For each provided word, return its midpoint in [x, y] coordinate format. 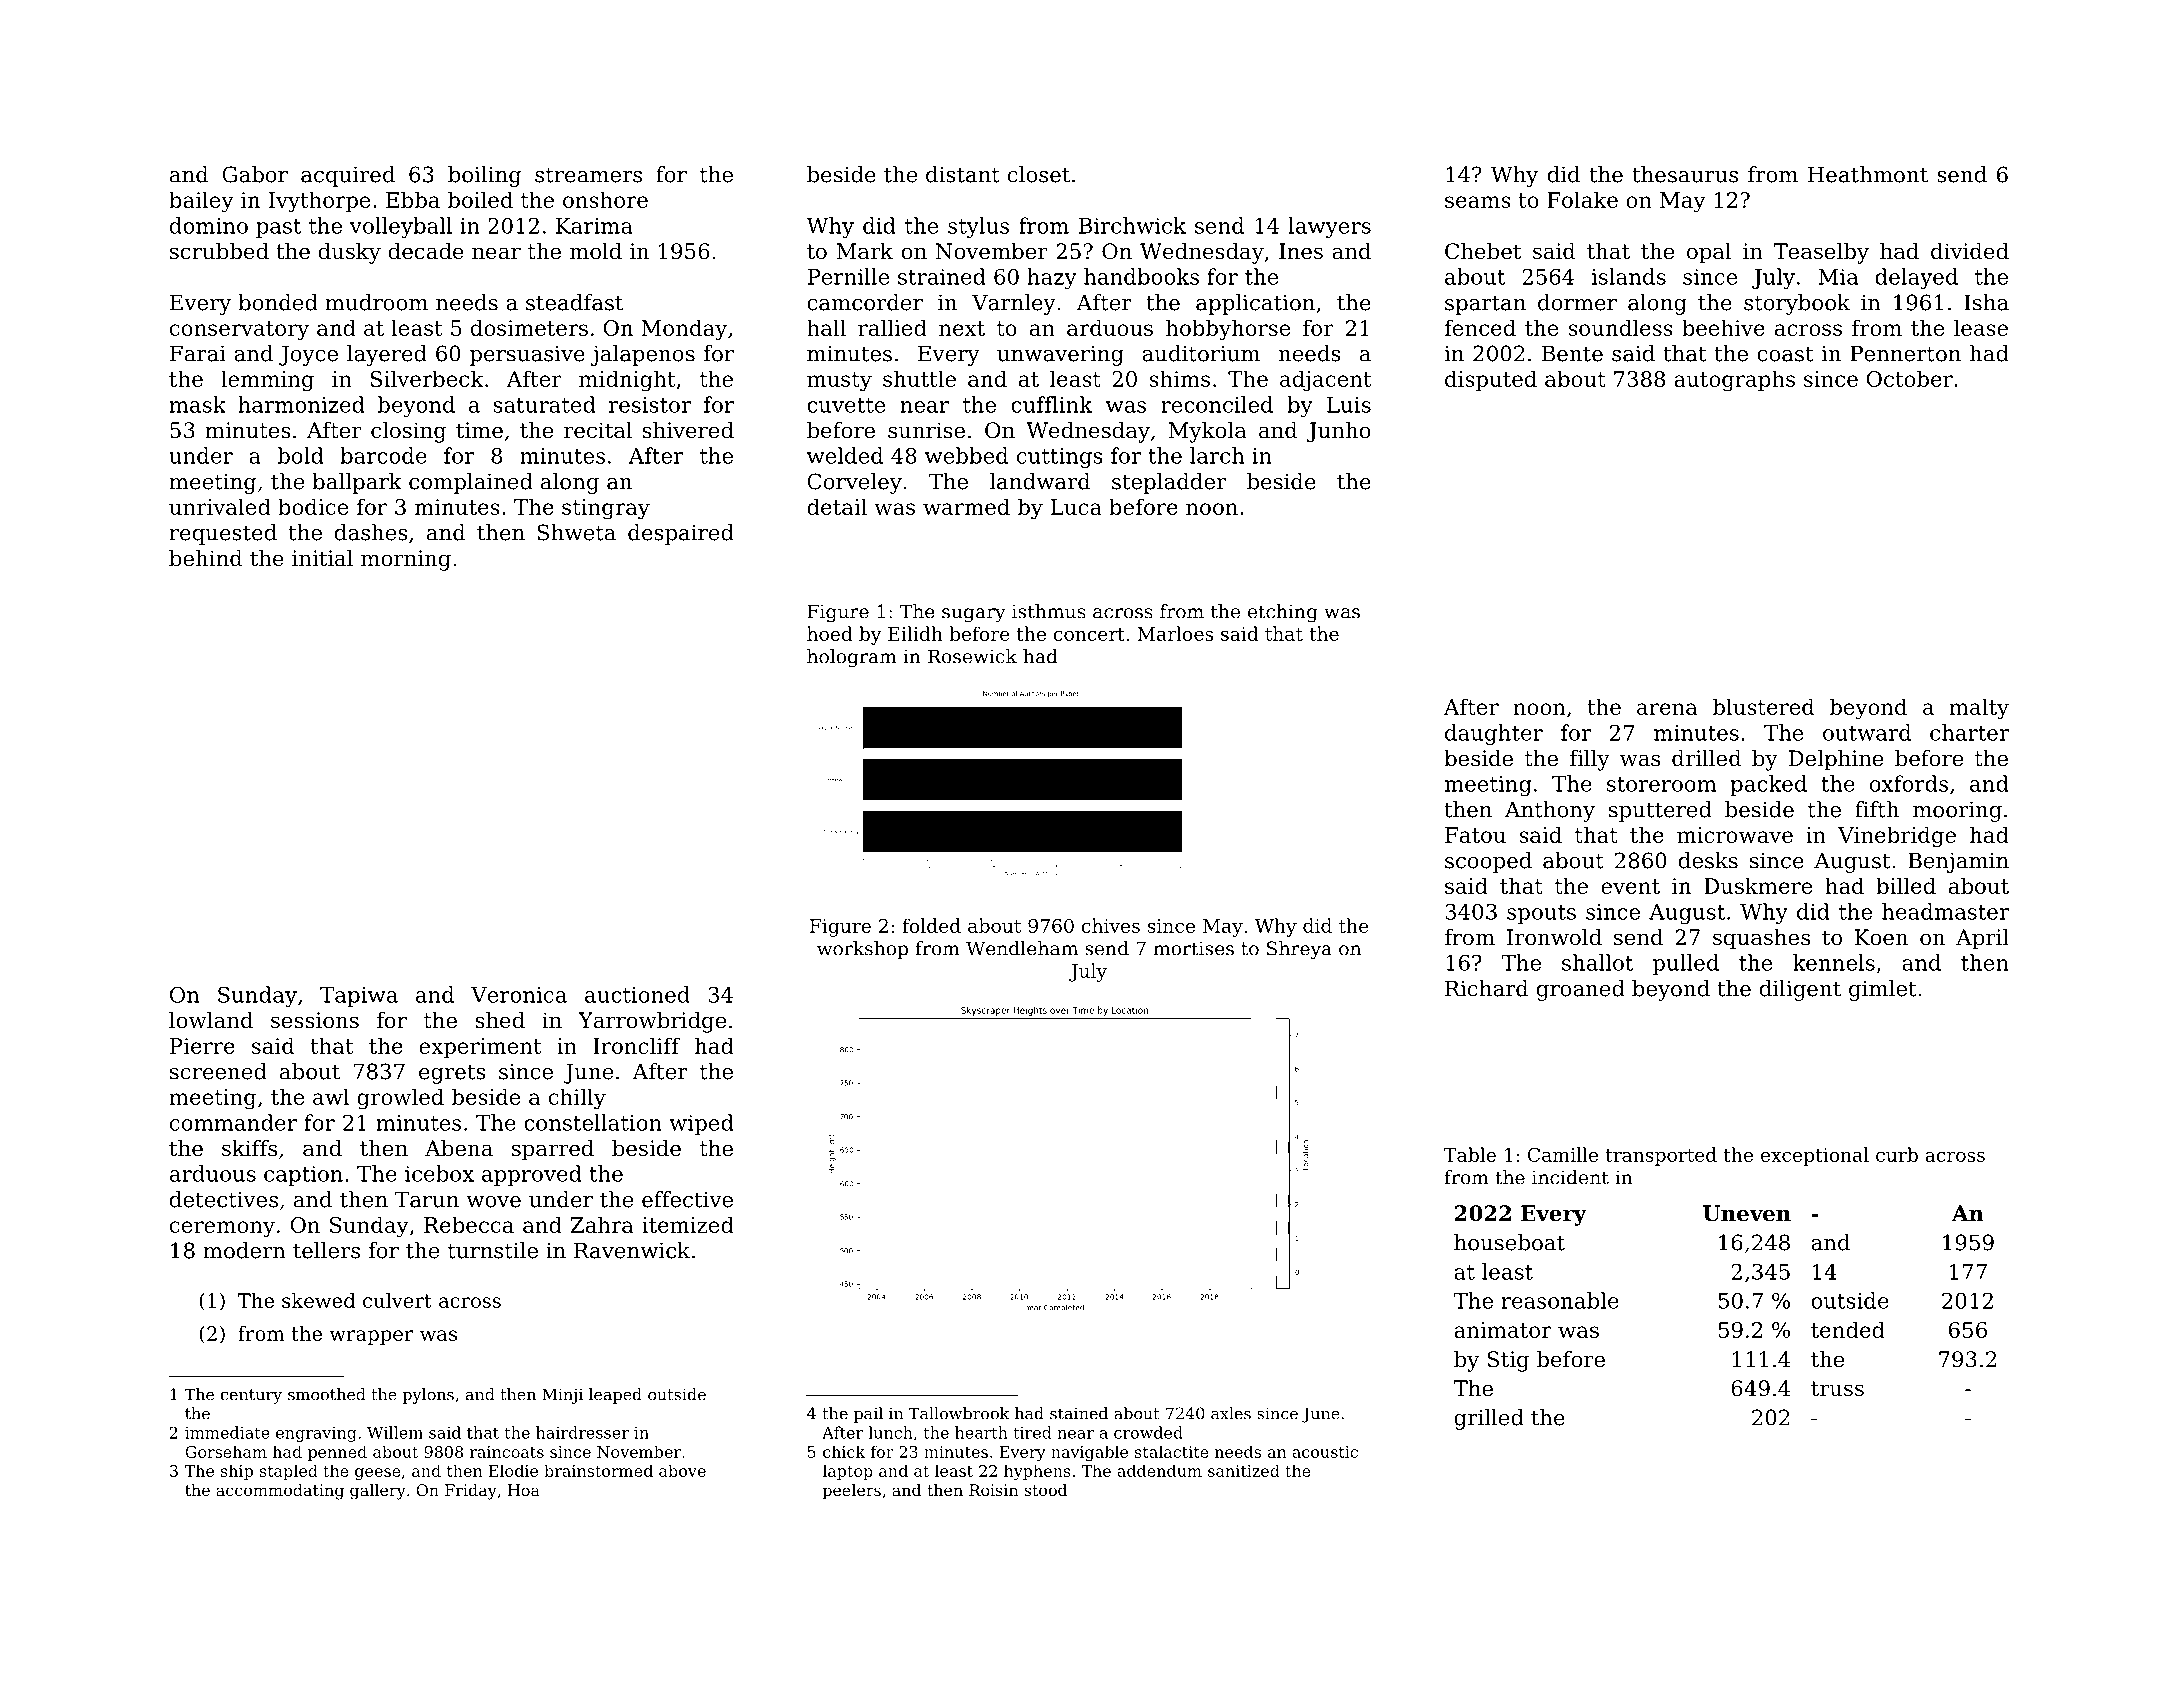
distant [963, 174]
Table [1470, 1154]
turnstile [493, 1250]
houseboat [1509, 1242]
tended [1848, 1329]
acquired [348, 176]
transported [1661, 1156]
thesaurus [1685, 174]
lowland [211, 1020]
